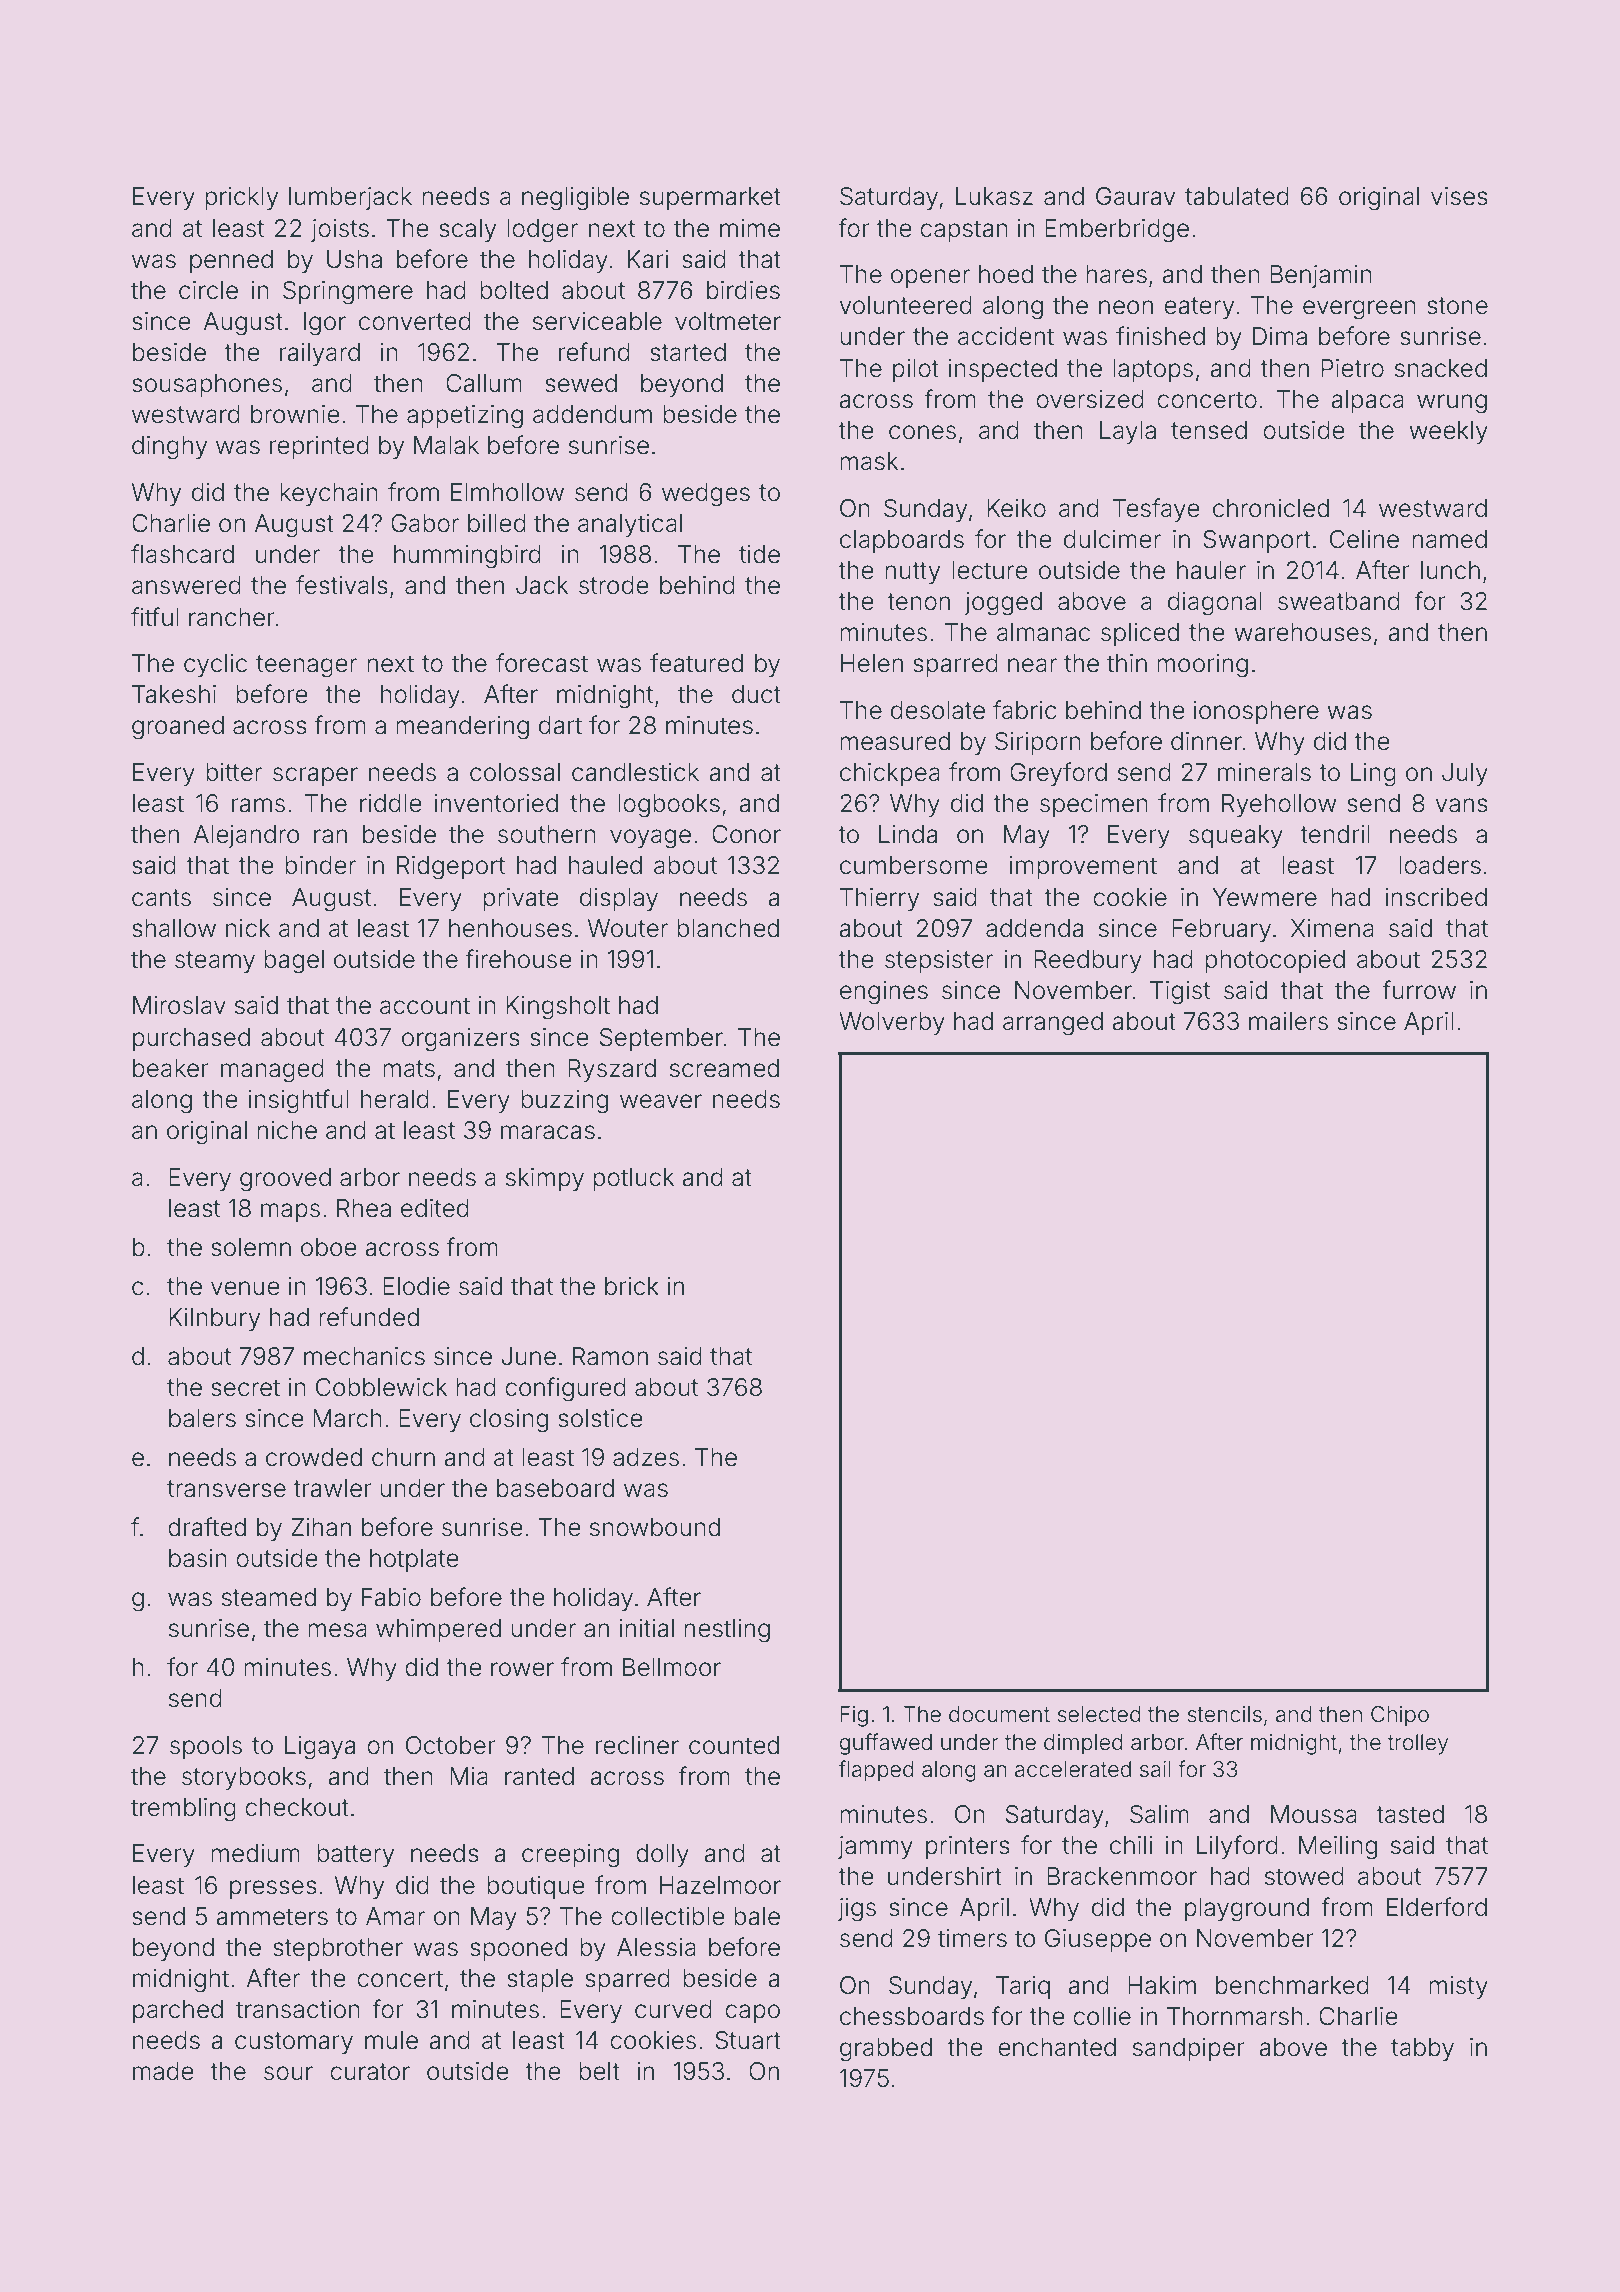  I want to click on Ximena, so click(1332, 928).
